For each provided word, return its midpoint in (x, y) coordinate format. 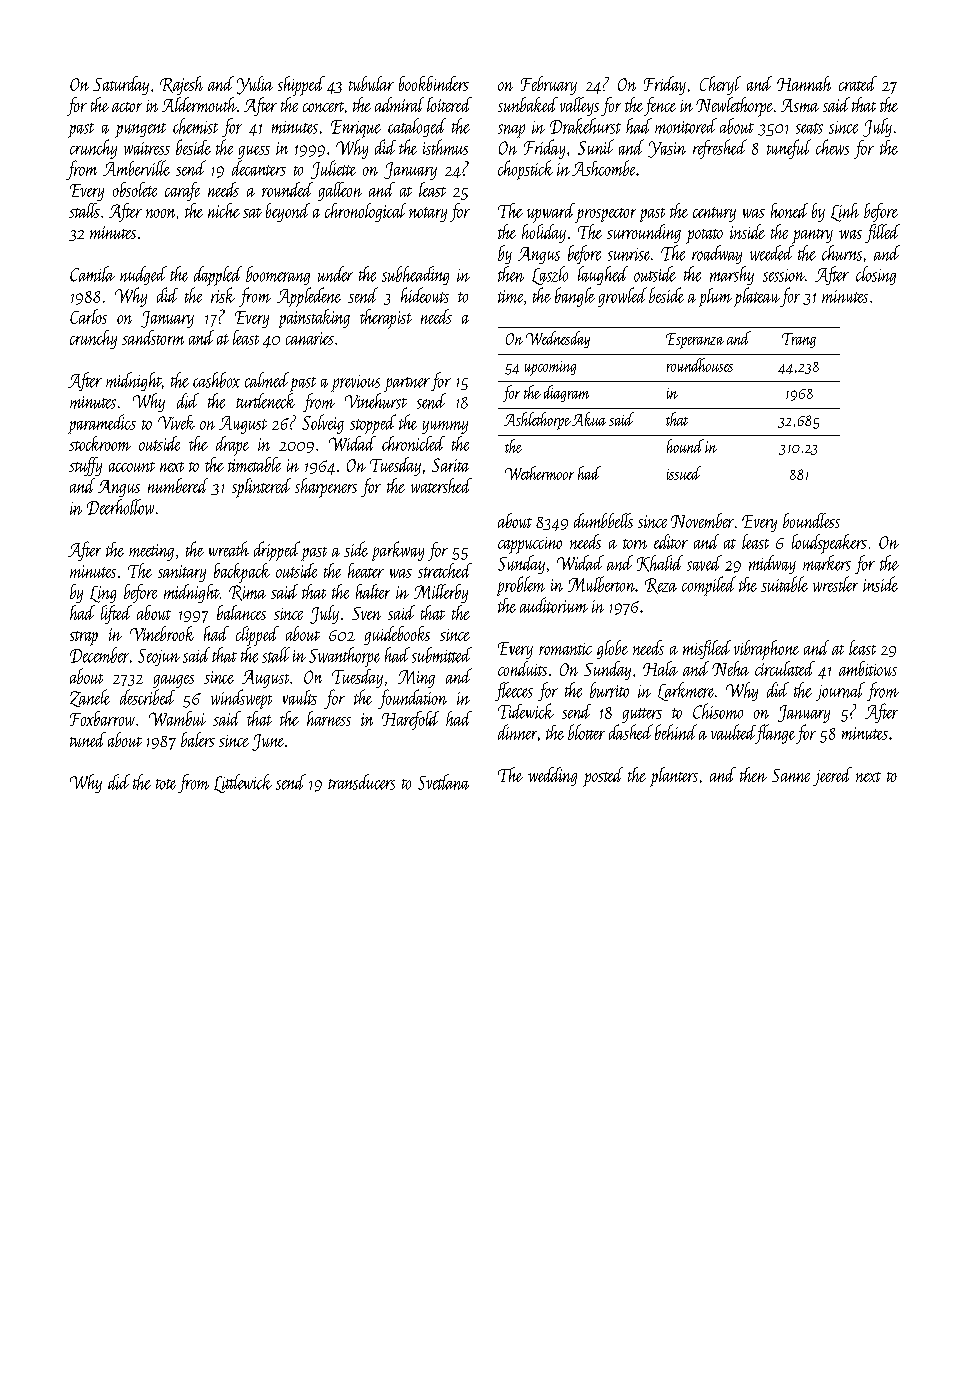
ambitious (868, 668)
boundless (811, 520)
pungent (140, 130)
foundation (412, 699)
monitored (686, 126)
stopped (373, 424)
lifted (116, 614)
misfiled (707, 649)
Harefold (410, 720)
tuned (88, 739)
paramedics (102, 424)
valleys (579, 106)
